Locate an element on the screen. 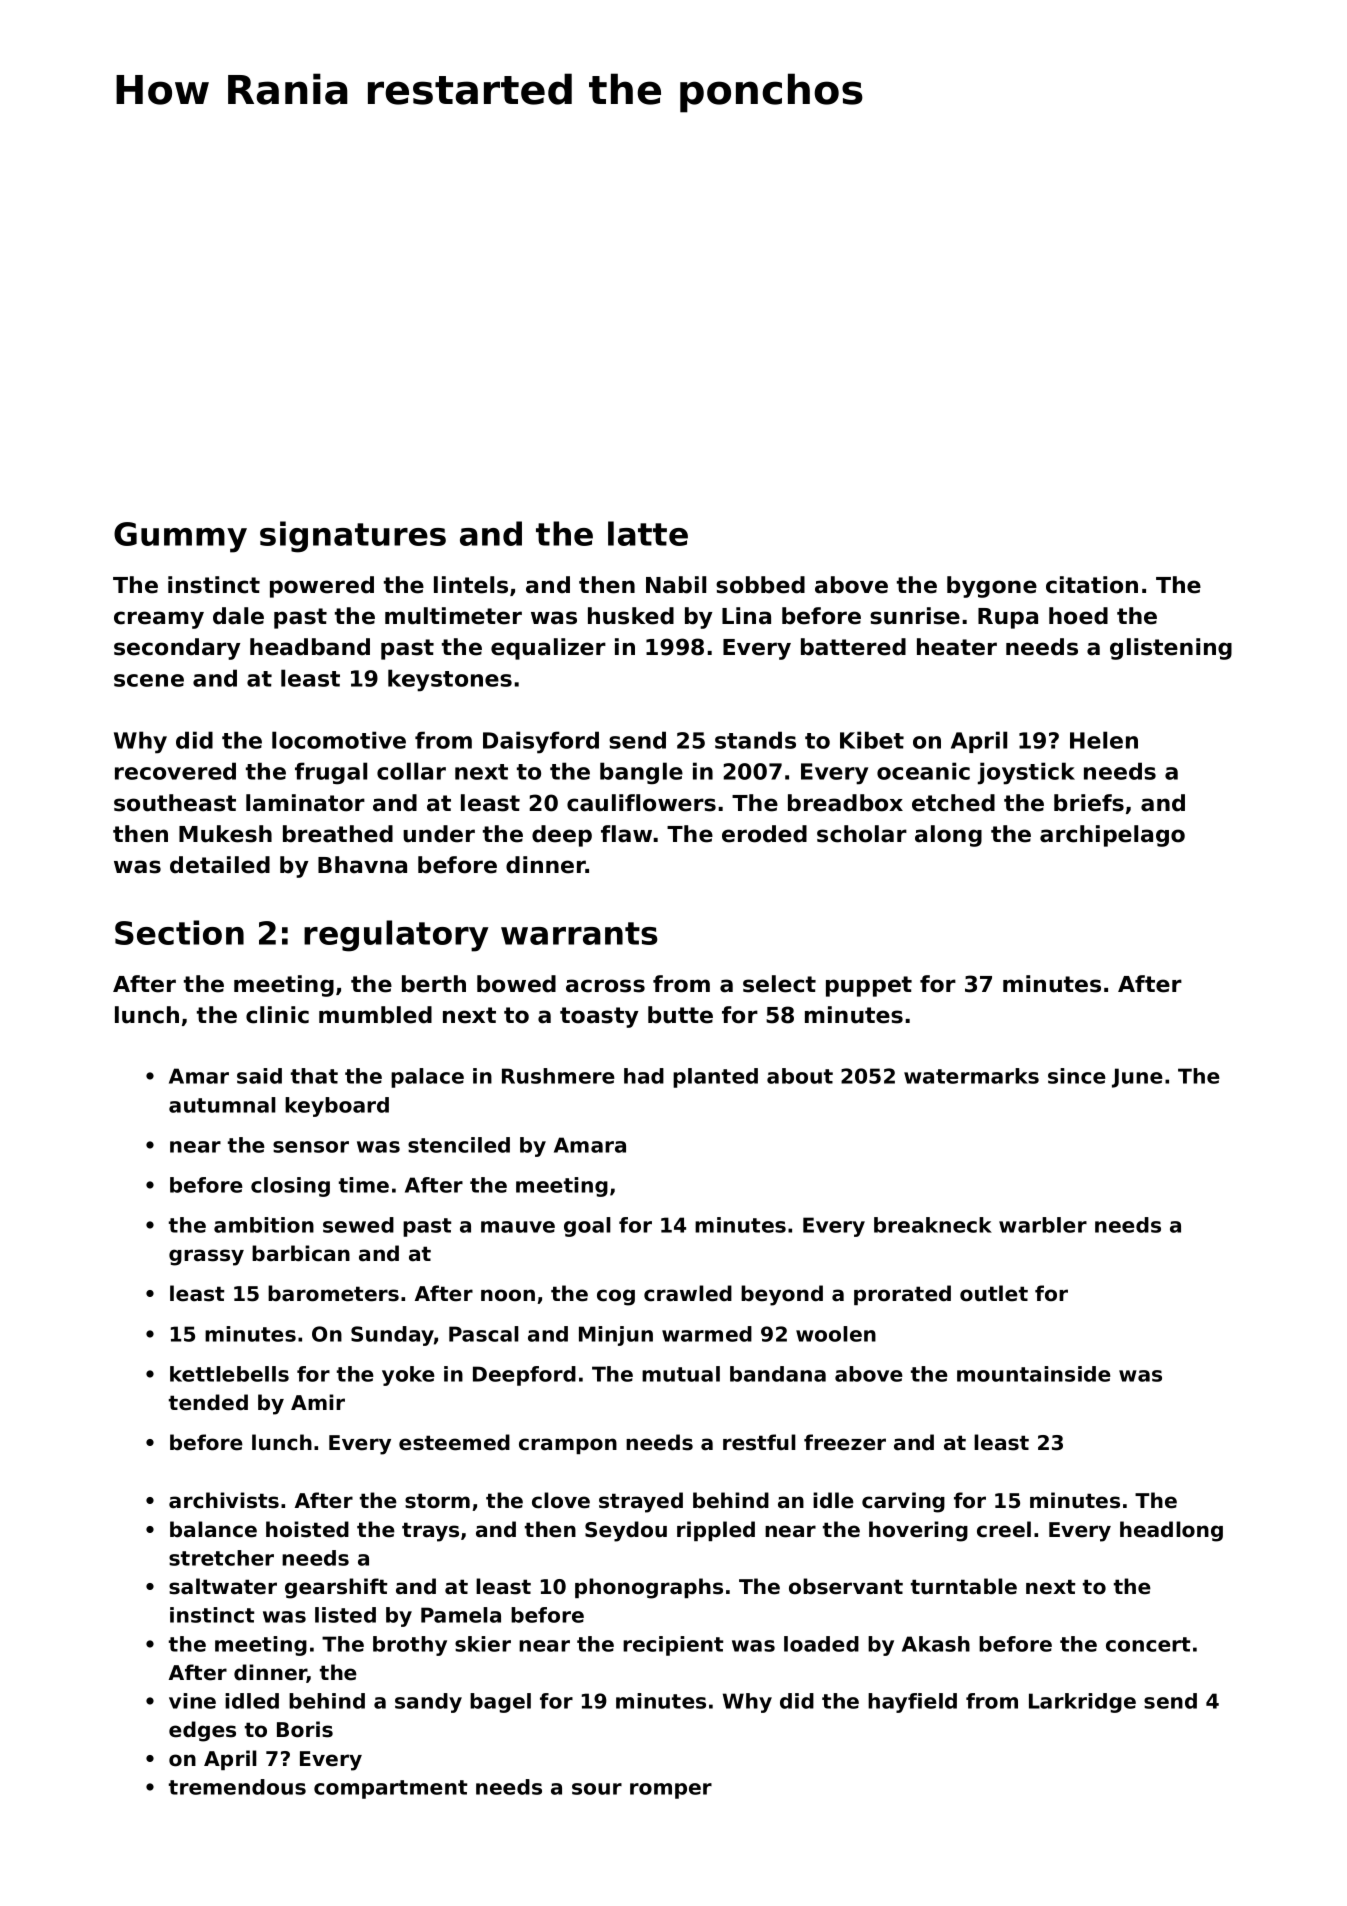  mountainside is located at coordinates (1034, 1374).
